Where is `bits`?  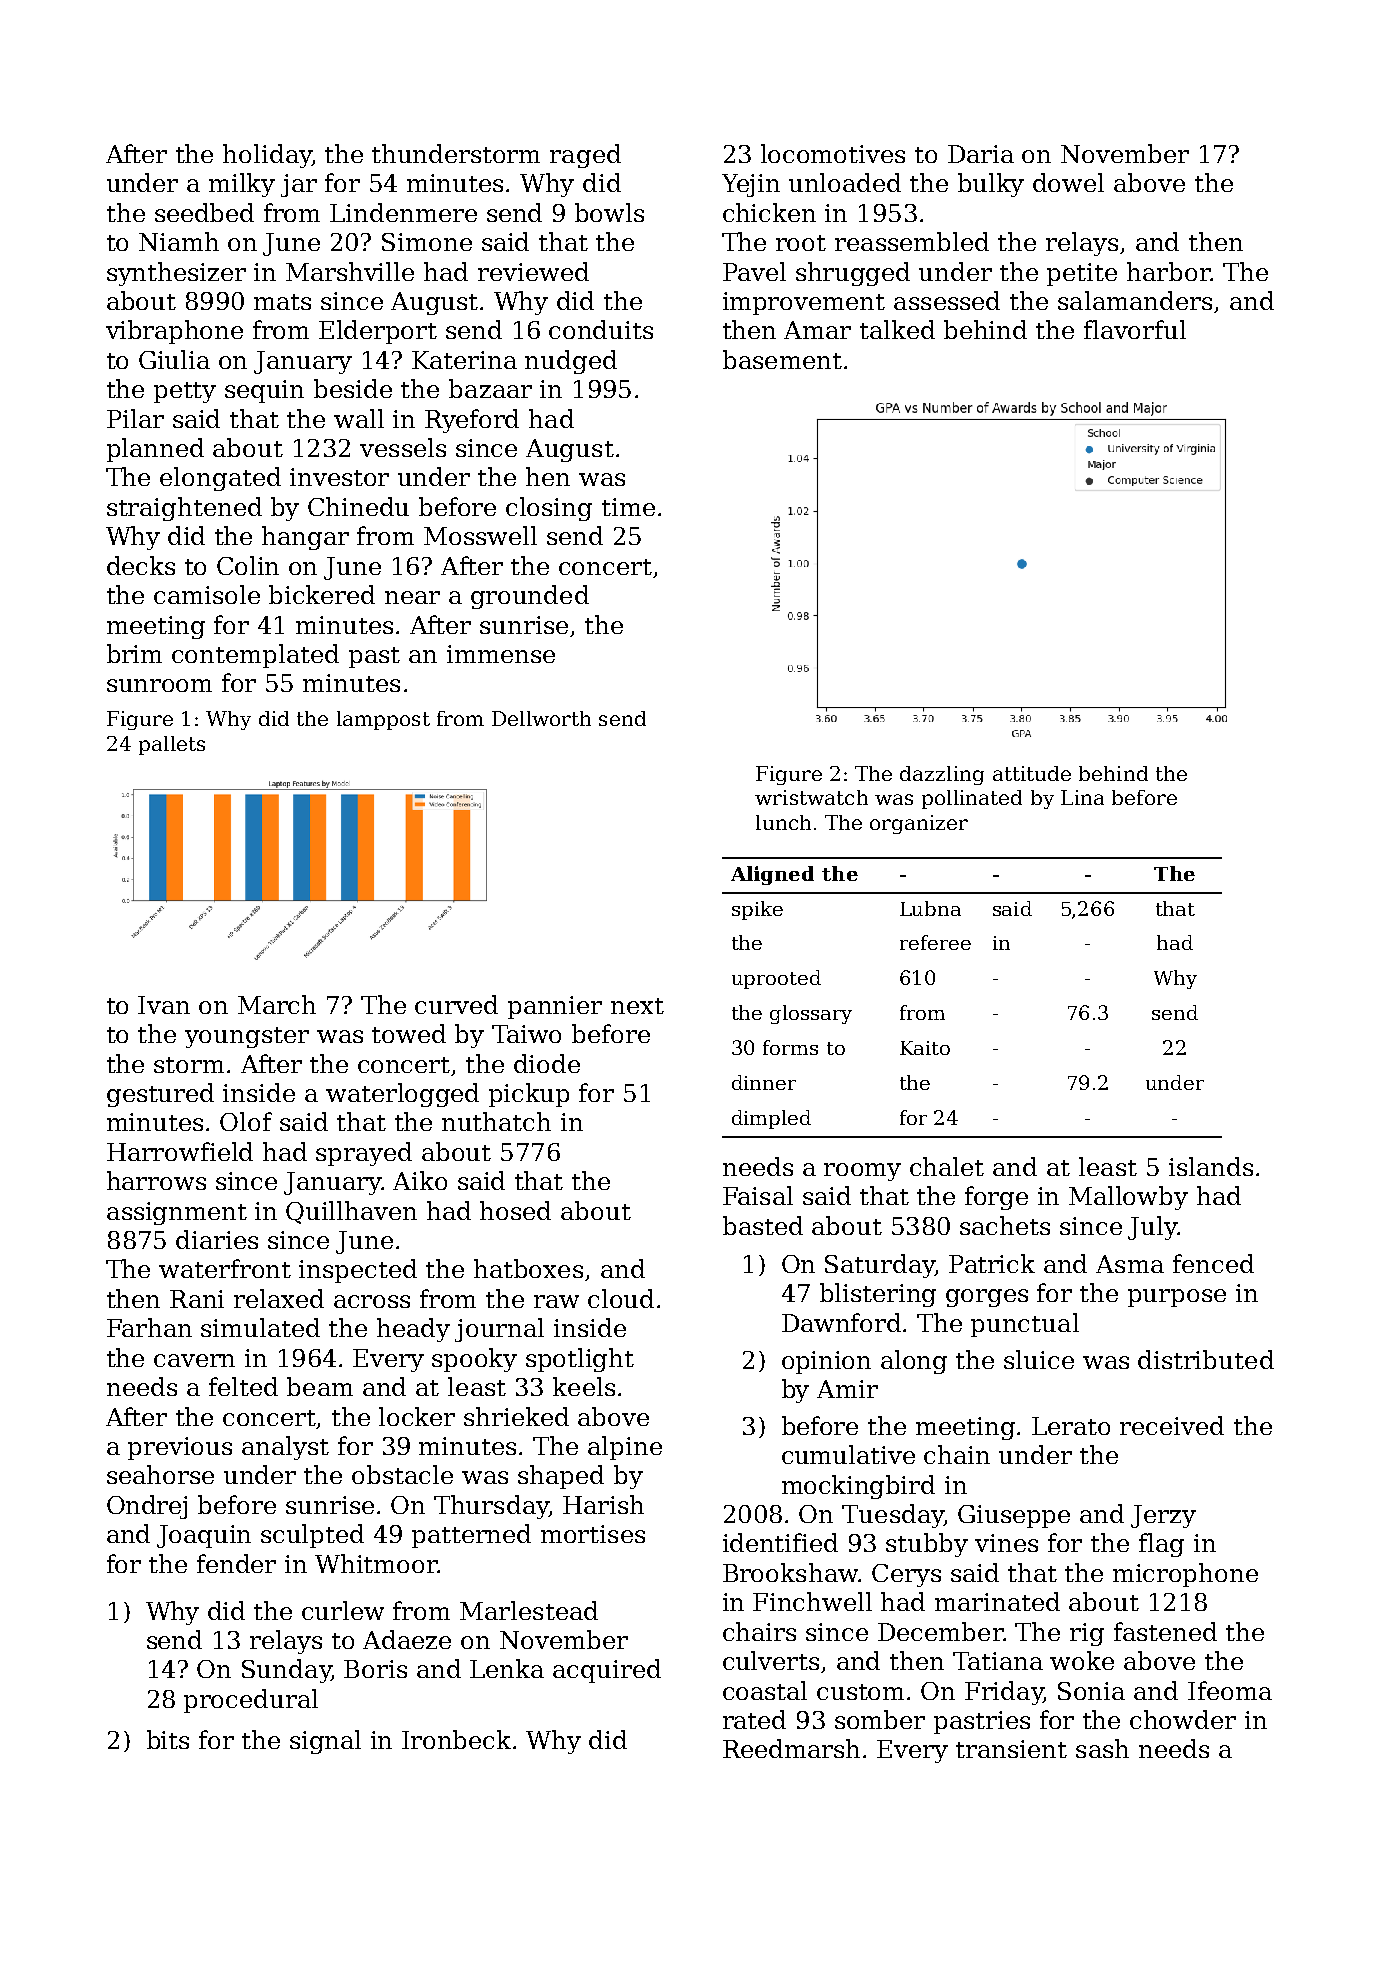 bits is located at coordinates (168, 1739).
